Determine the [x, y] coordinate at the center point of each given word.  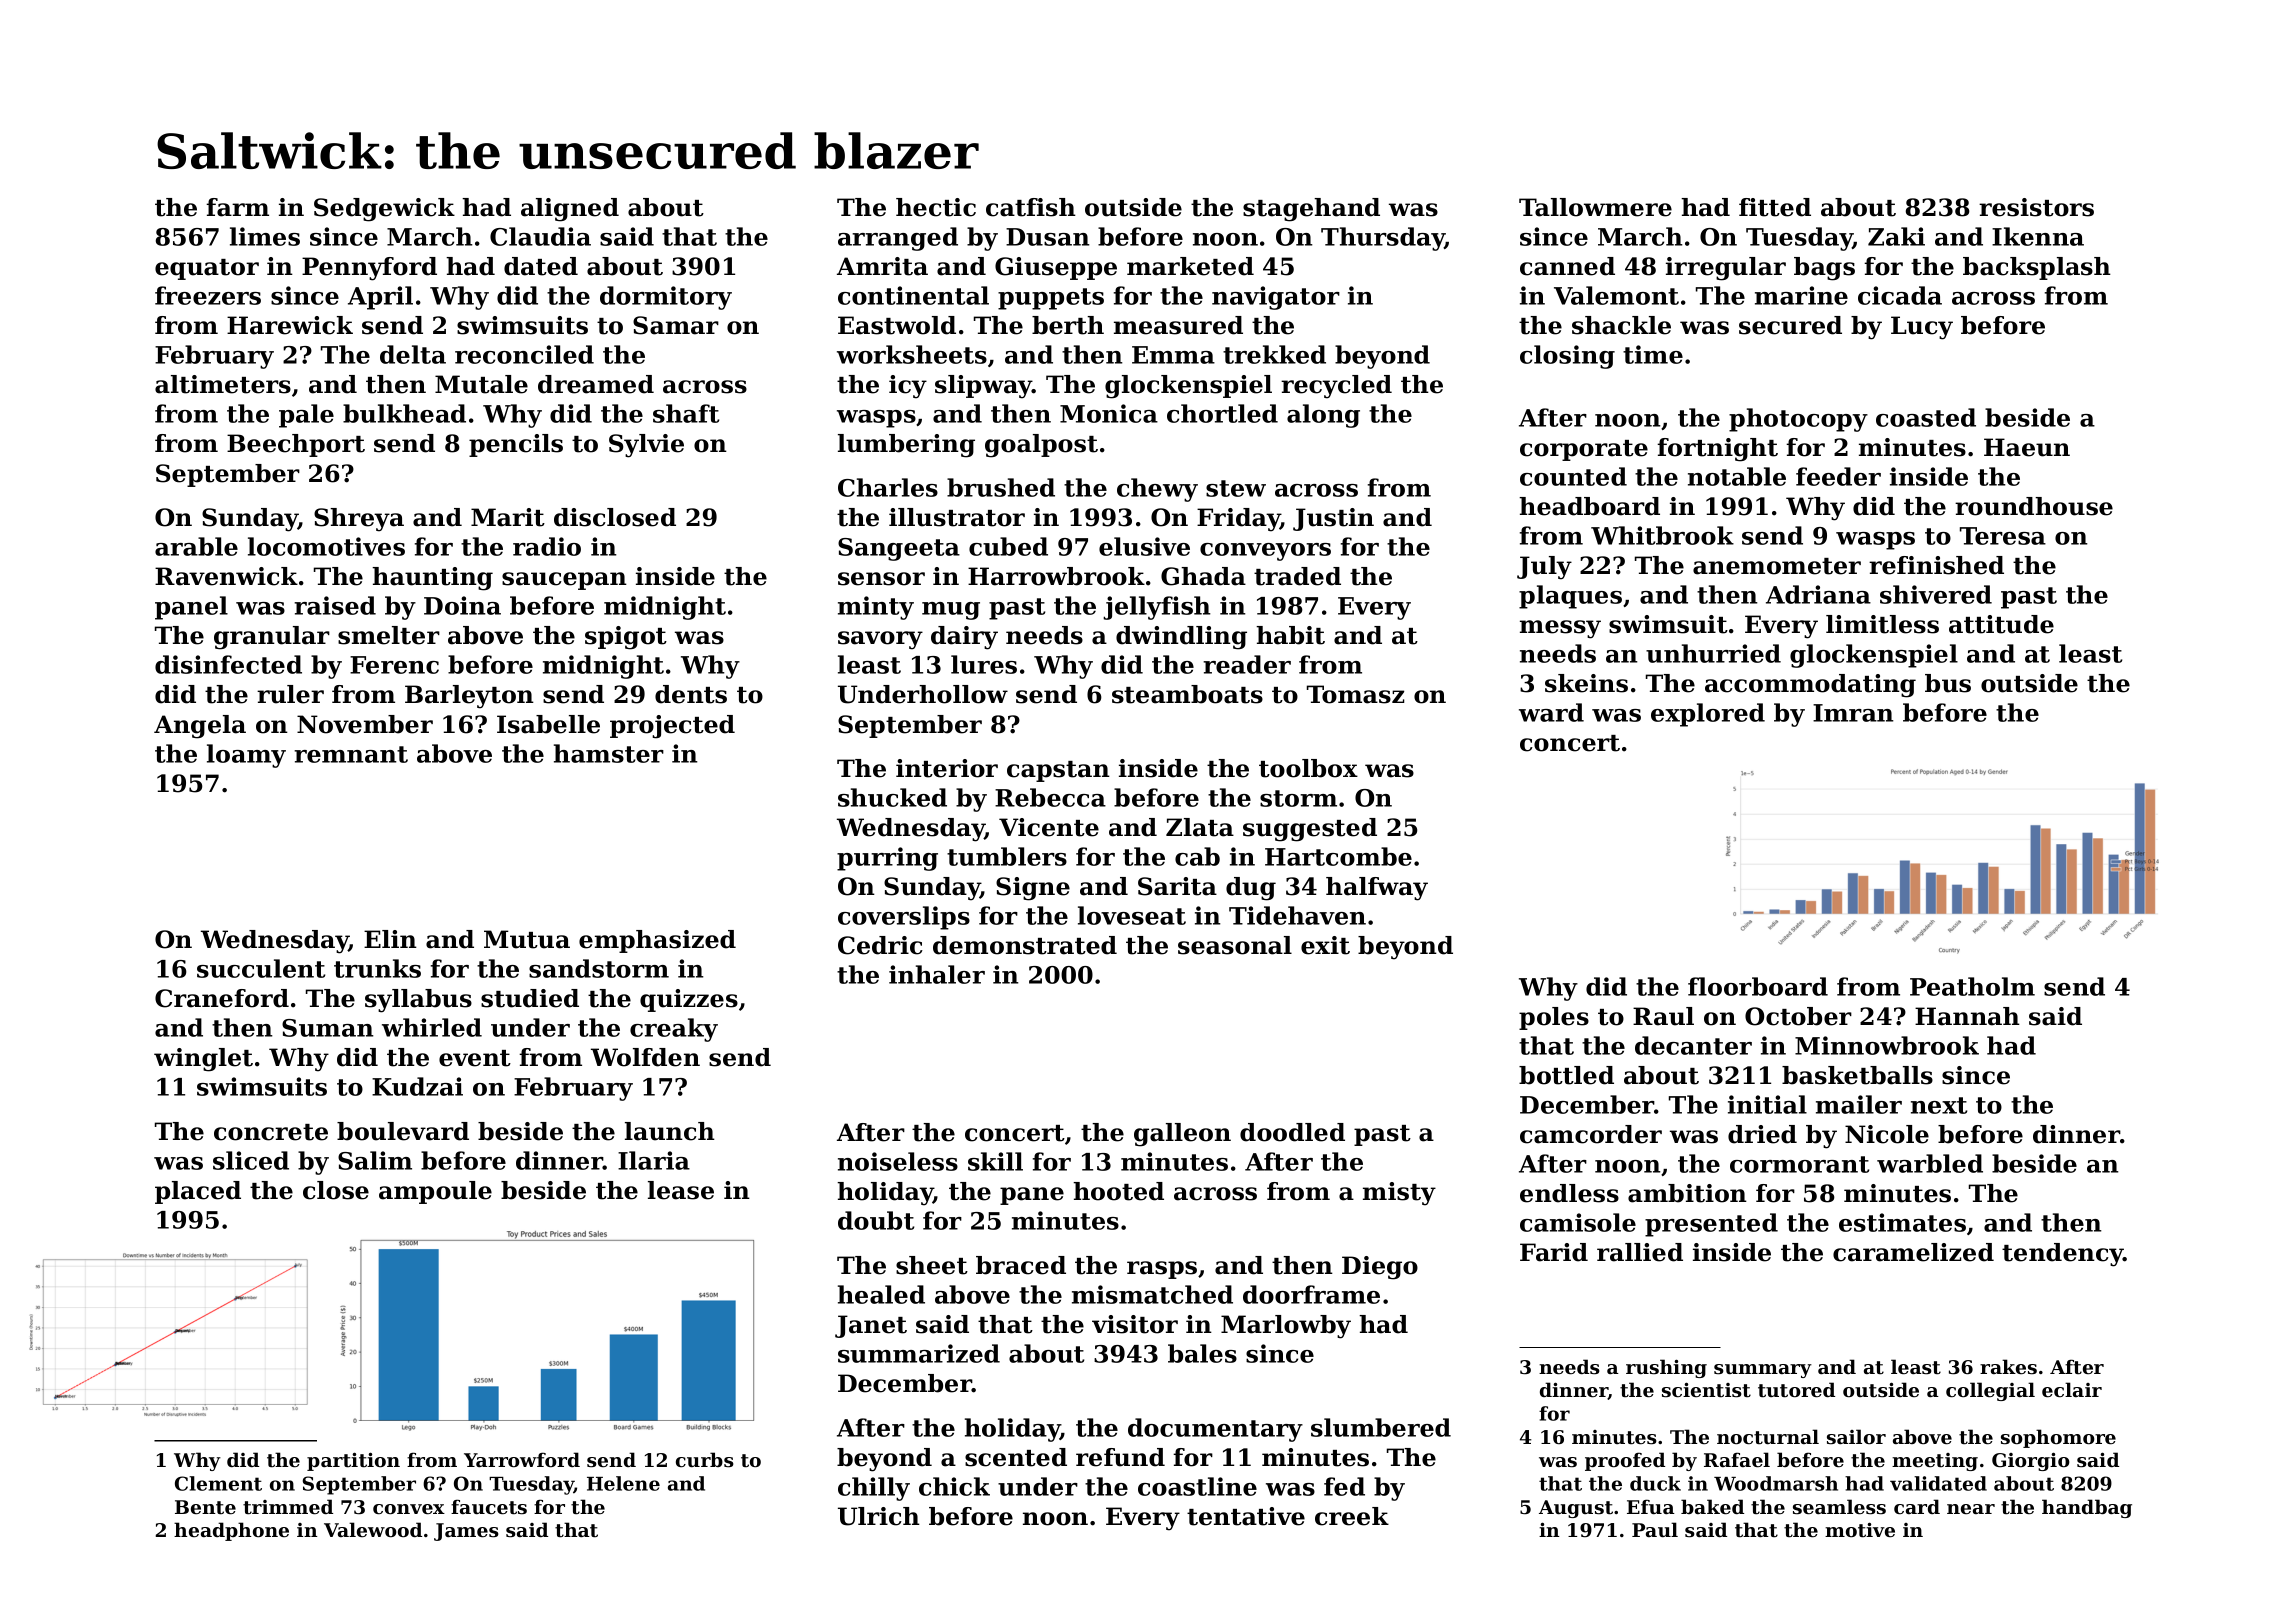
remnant [351, 754]
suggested [1310, 830]
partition [353, 1461]
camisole [1578, 1222]
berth [1068, 325]
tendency [2062, 1255]
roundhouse [2034, 506]
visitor [1135, 1324]
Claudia [540, 236]
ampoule [435, 1192]
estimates [1902, 1222]
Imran [1853, 713]
